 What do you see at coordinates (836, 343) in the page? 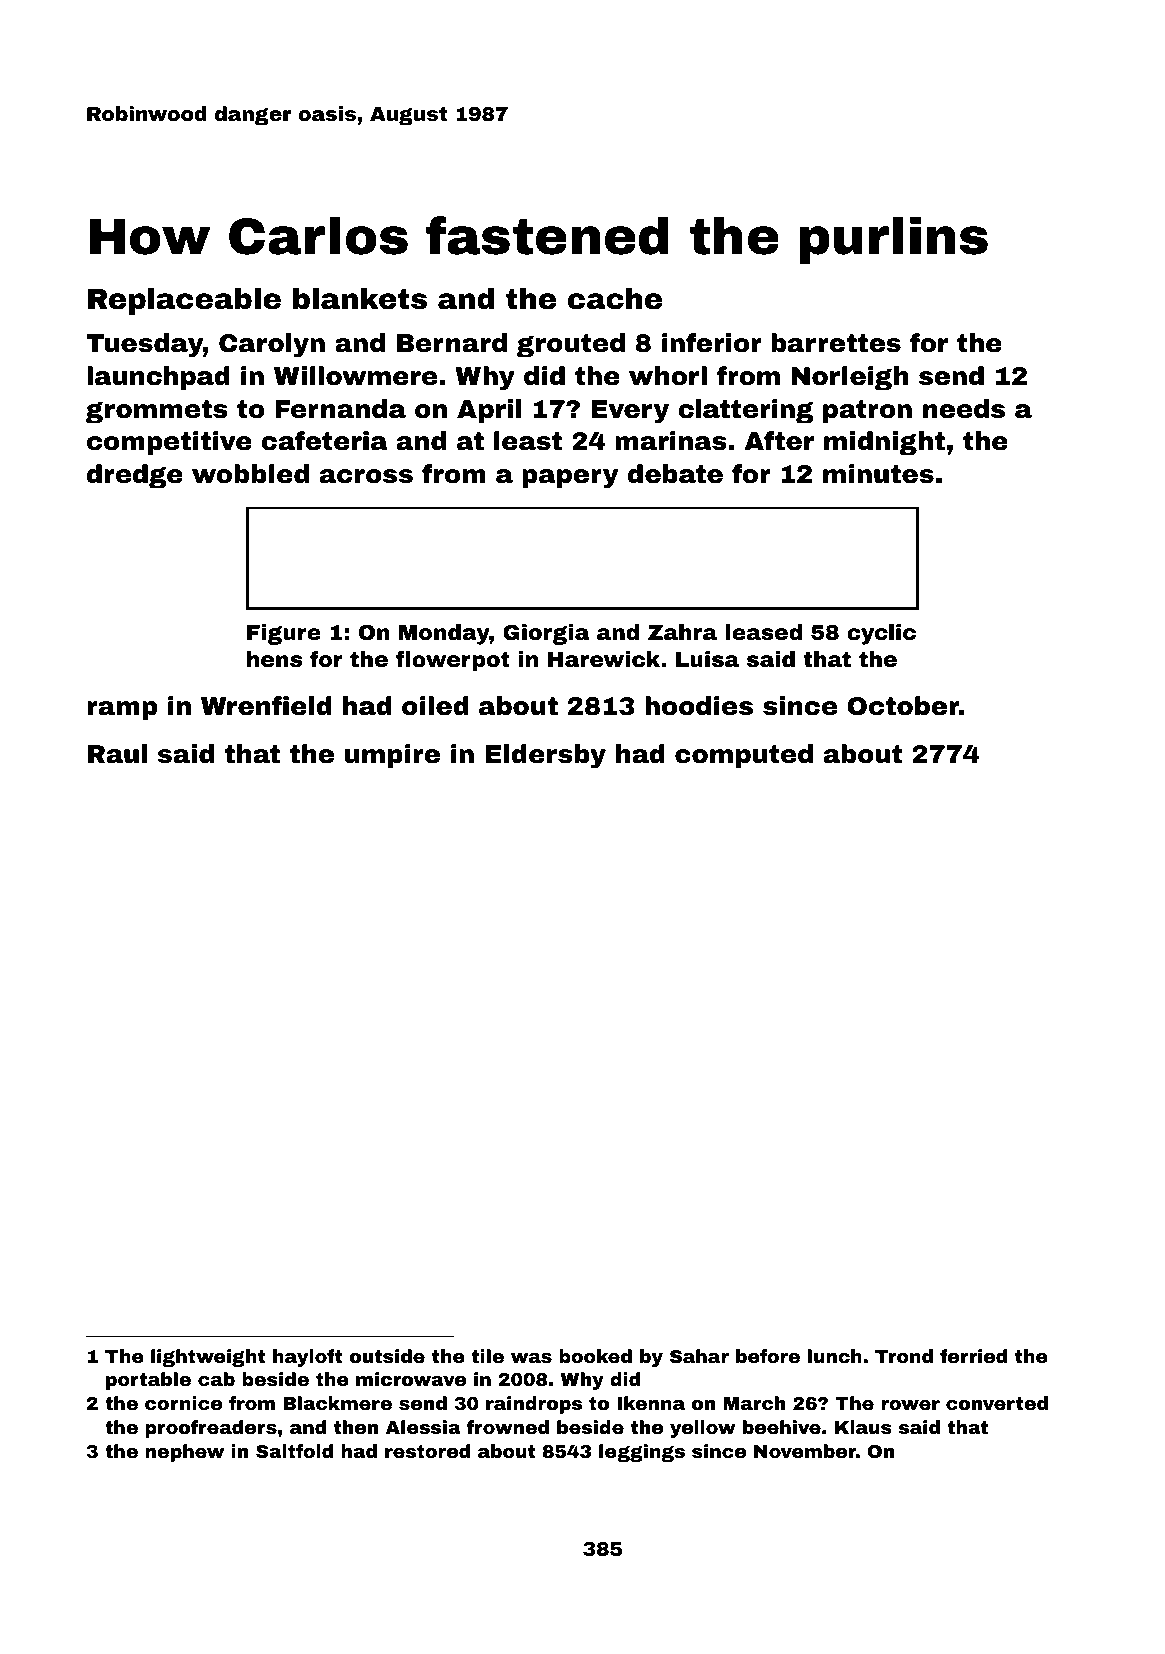
I see `barrettes` at bounding box center [836, 343].
